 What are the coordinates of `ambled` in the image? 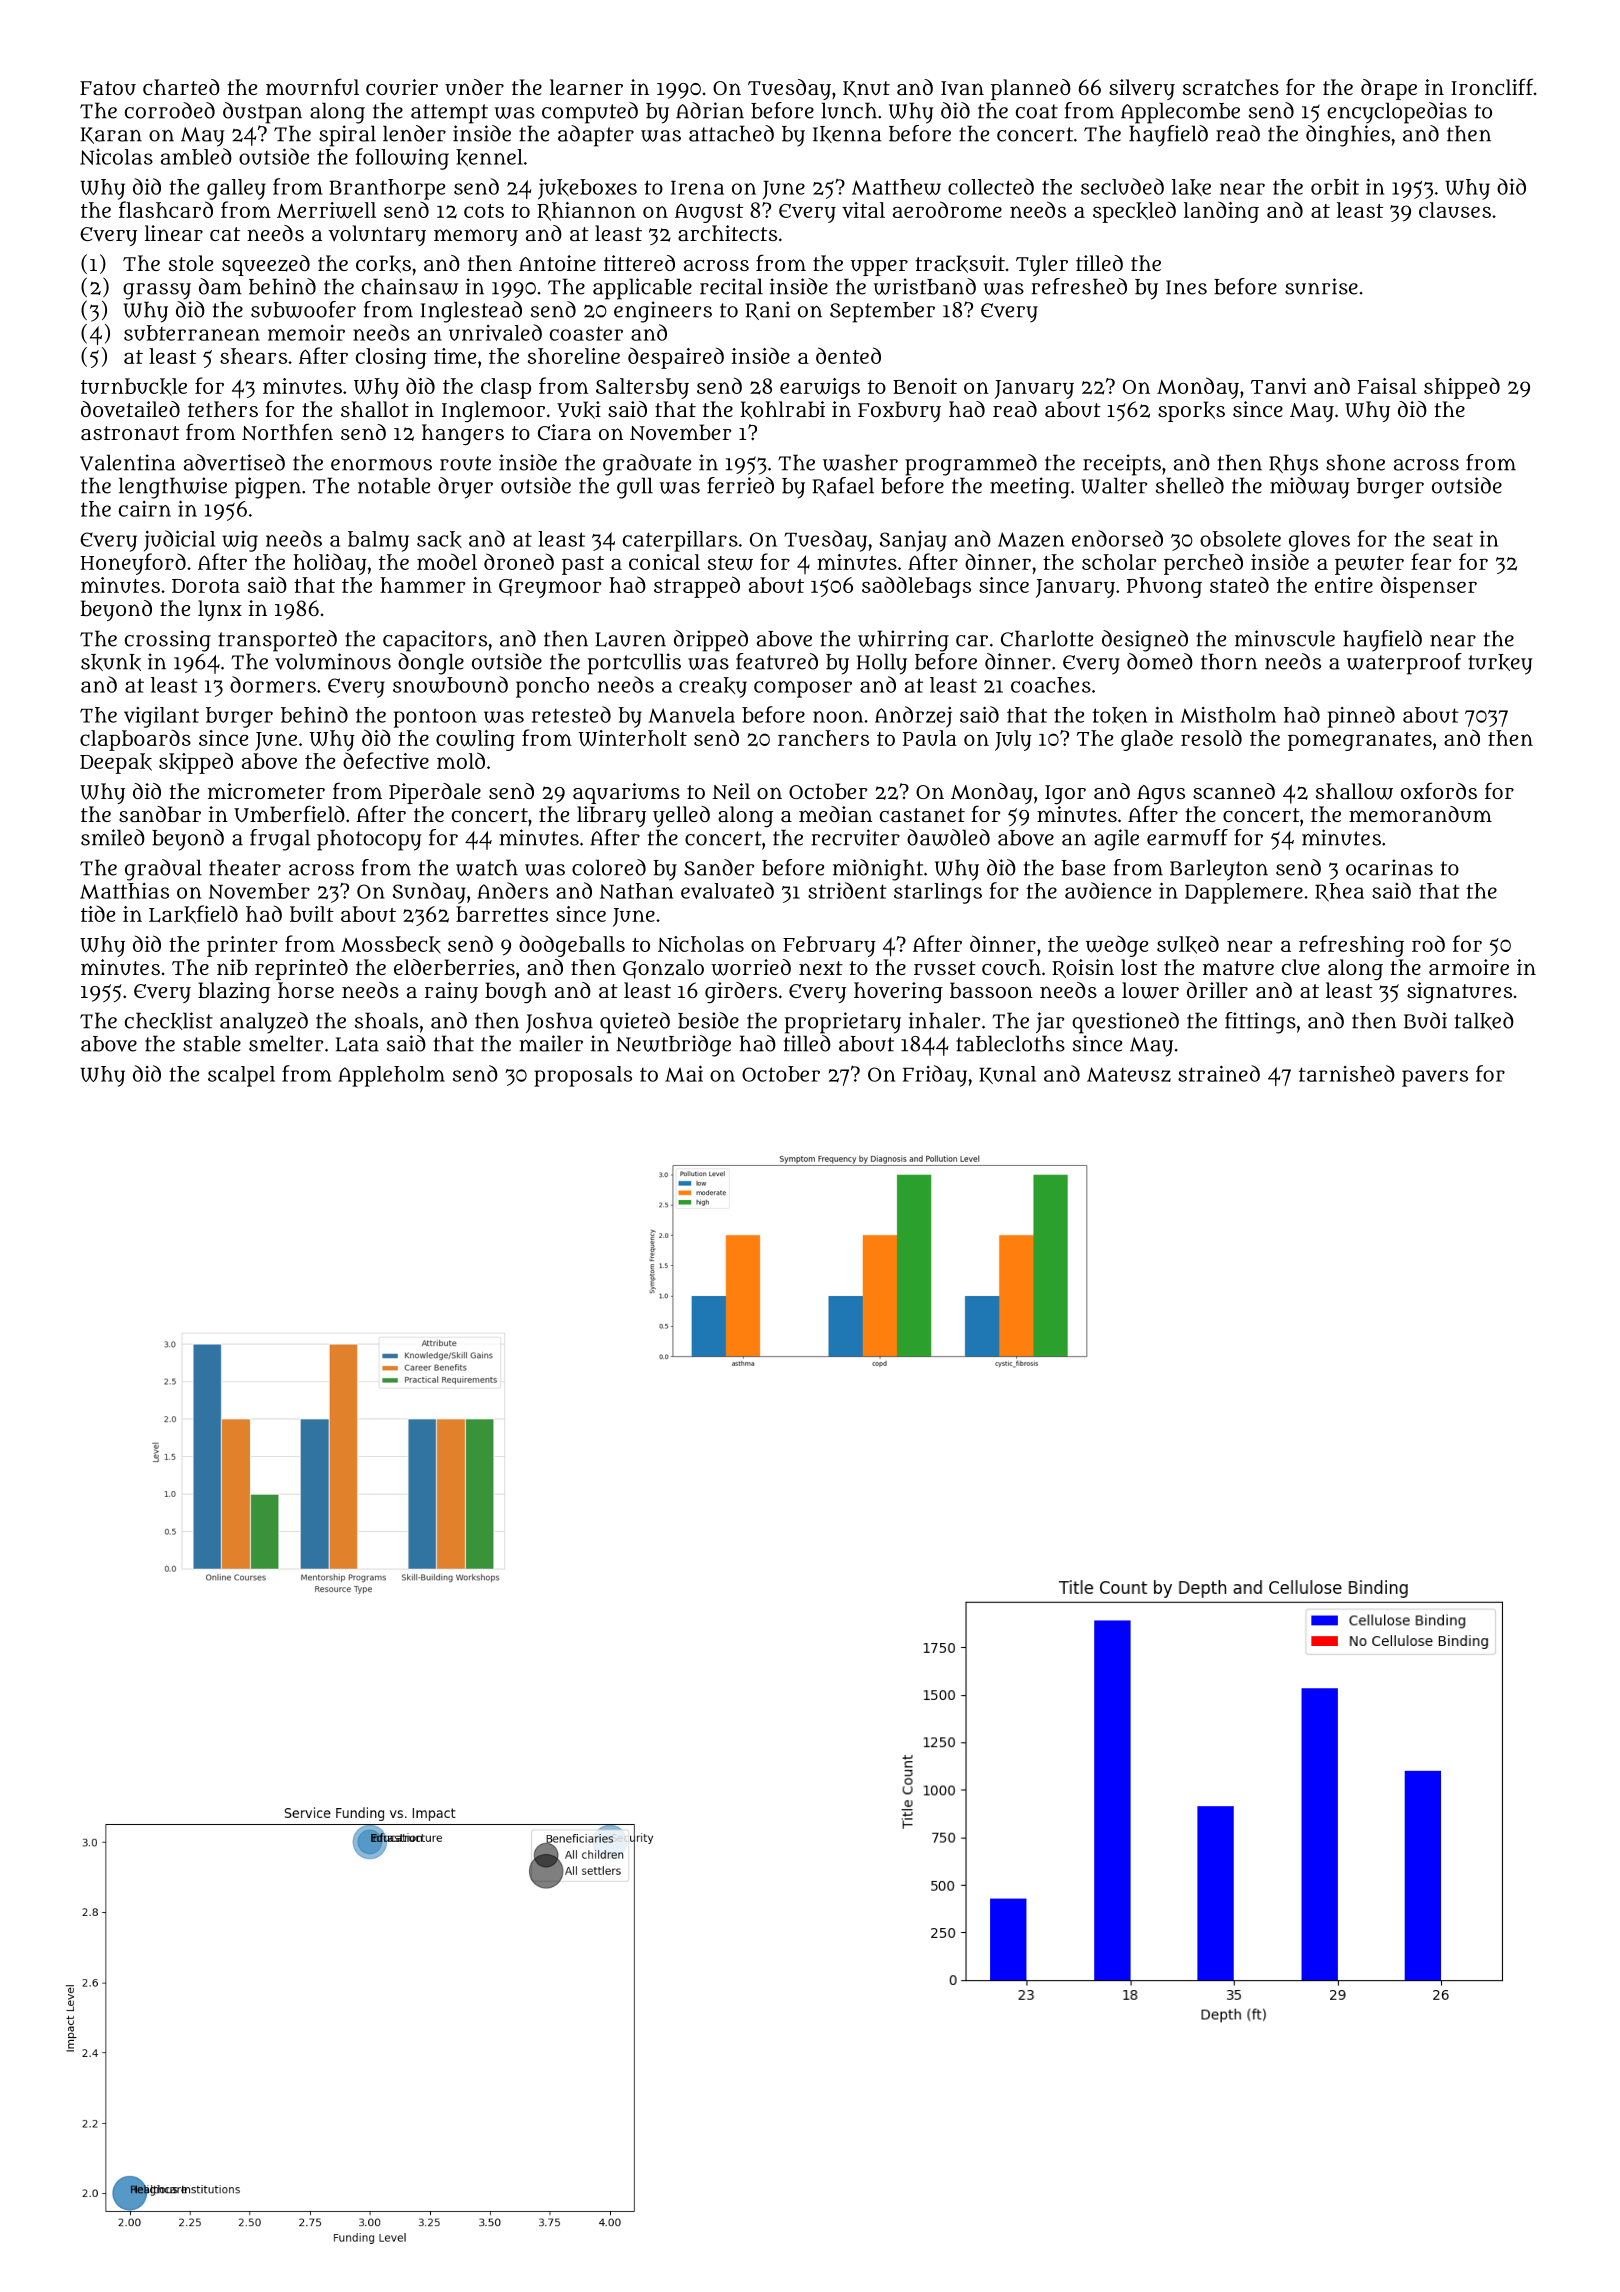 It's located at (196, 156).
